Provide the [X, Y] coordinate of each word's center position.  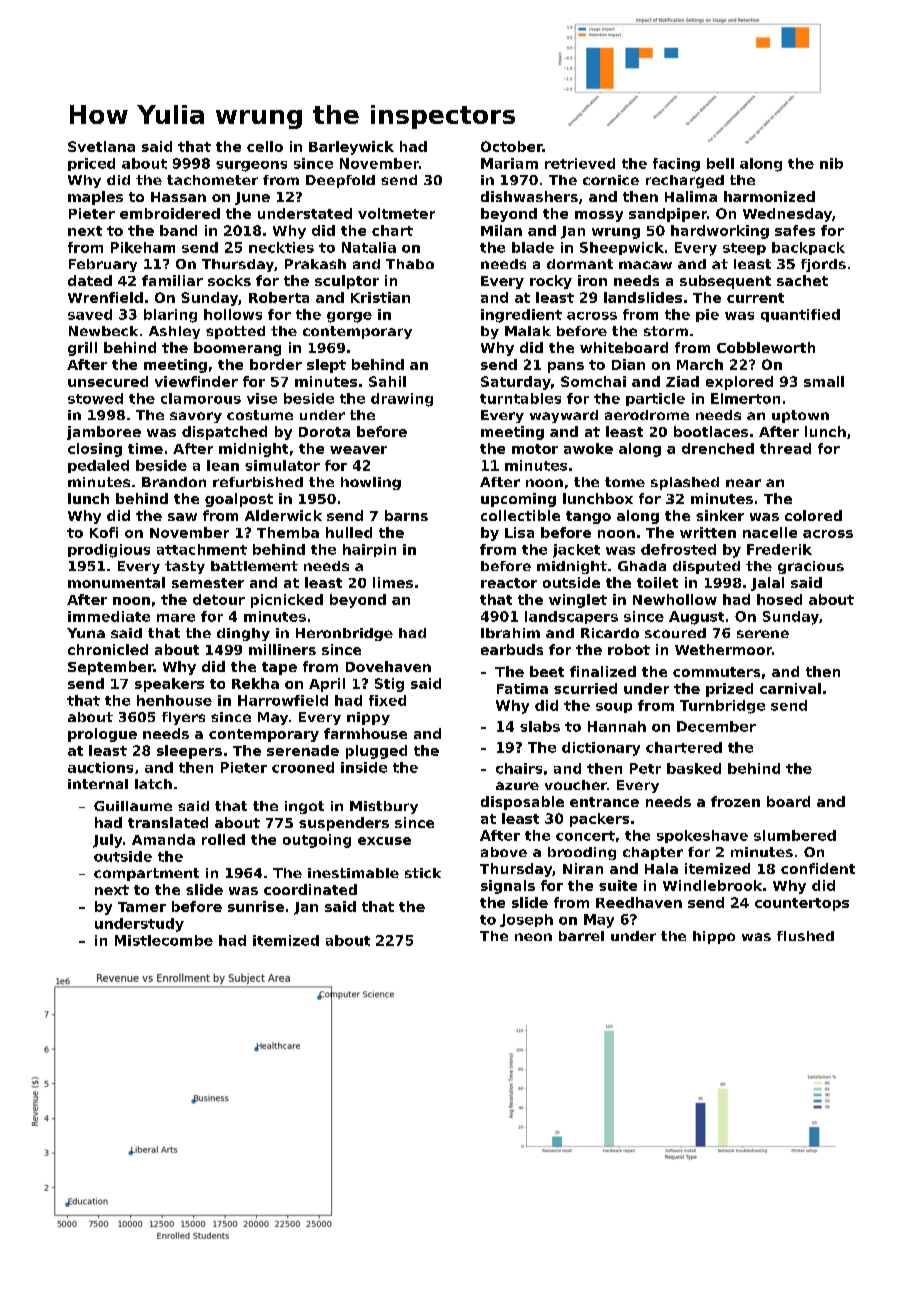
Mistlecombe [164, 940]
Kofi [104, 532]
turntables [520, 398]
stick [423, 873]
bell [720, 163]
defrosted [678, 549]
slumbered [795, 835]
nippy [368, 718]
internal [98, 784]
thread [785, 448]
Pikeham [143, 247]
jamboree [104, 433]
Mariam [509, 163]
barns [406, 515]
